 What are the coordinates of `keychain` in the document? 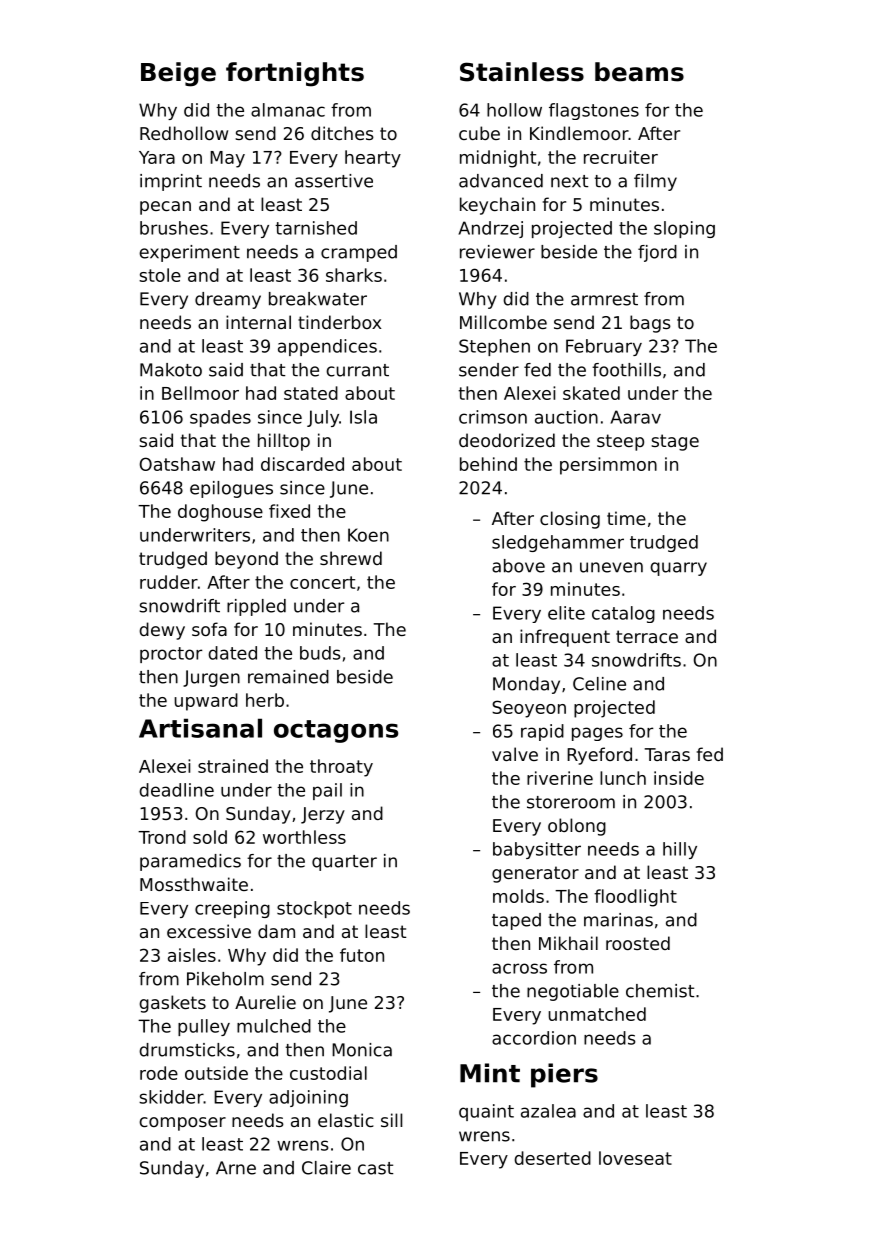 It's located at (497, 206).
